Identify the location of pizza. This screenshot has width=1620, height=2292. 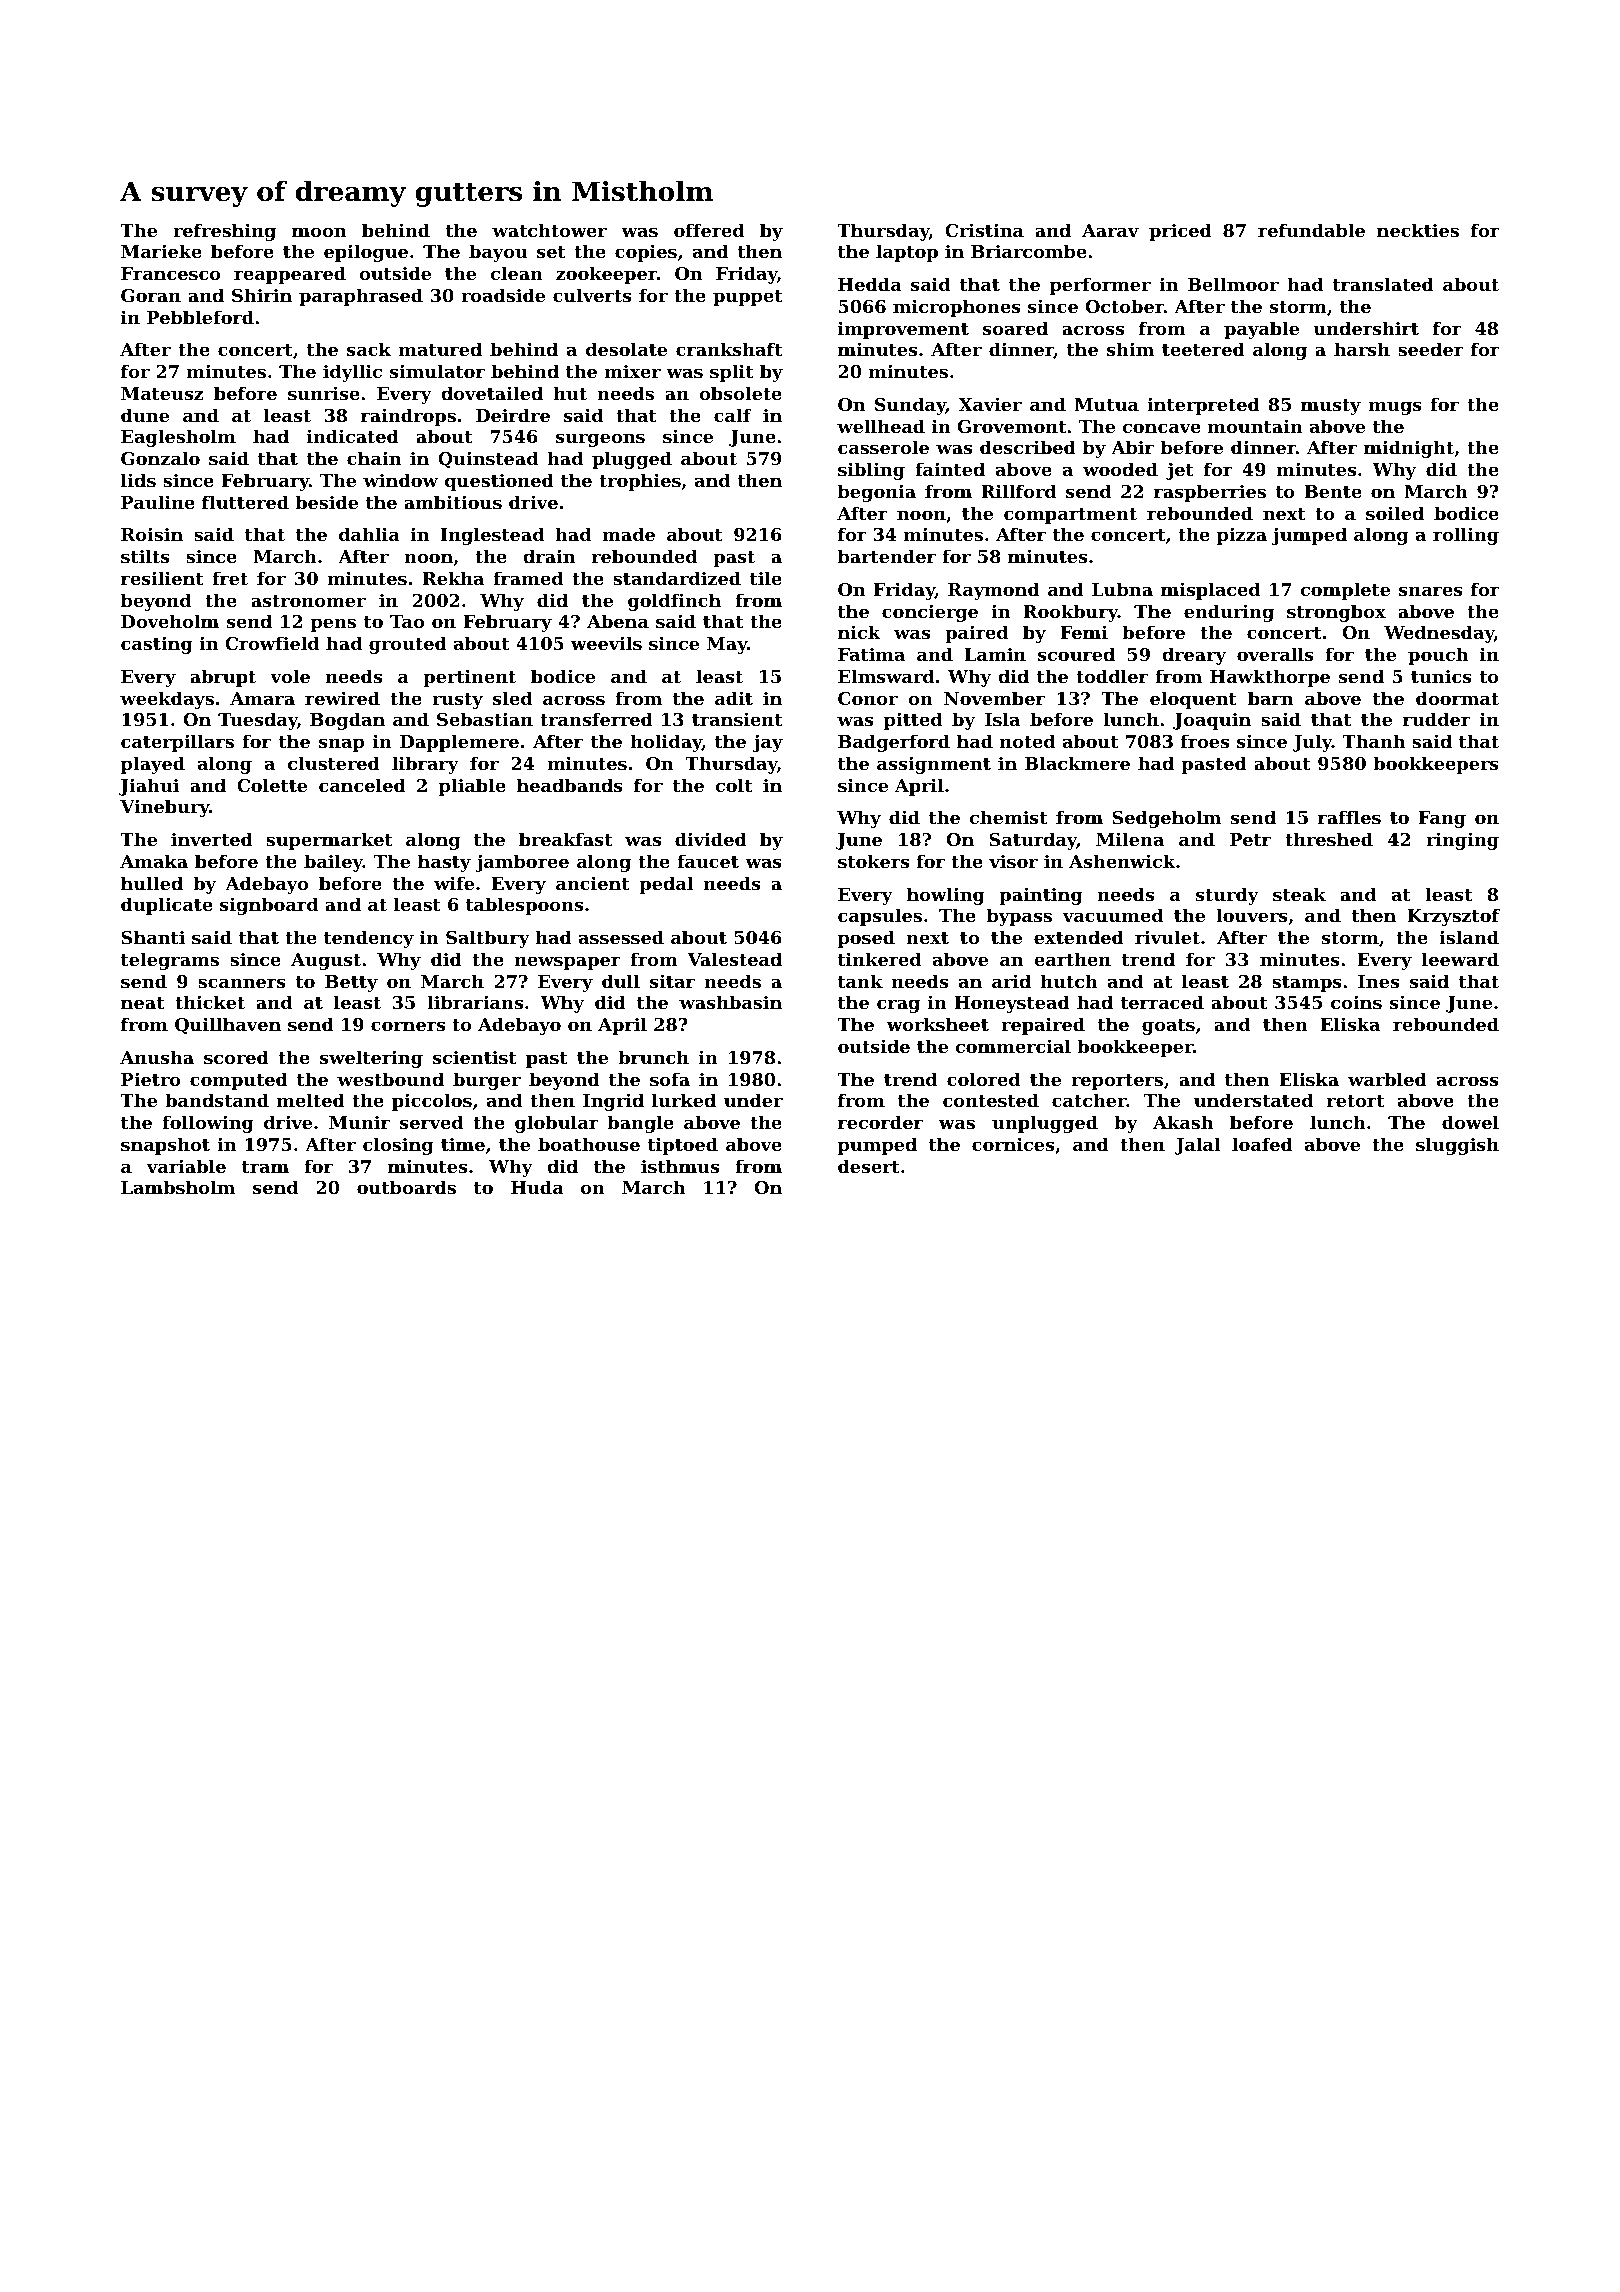
(1242, 536).
